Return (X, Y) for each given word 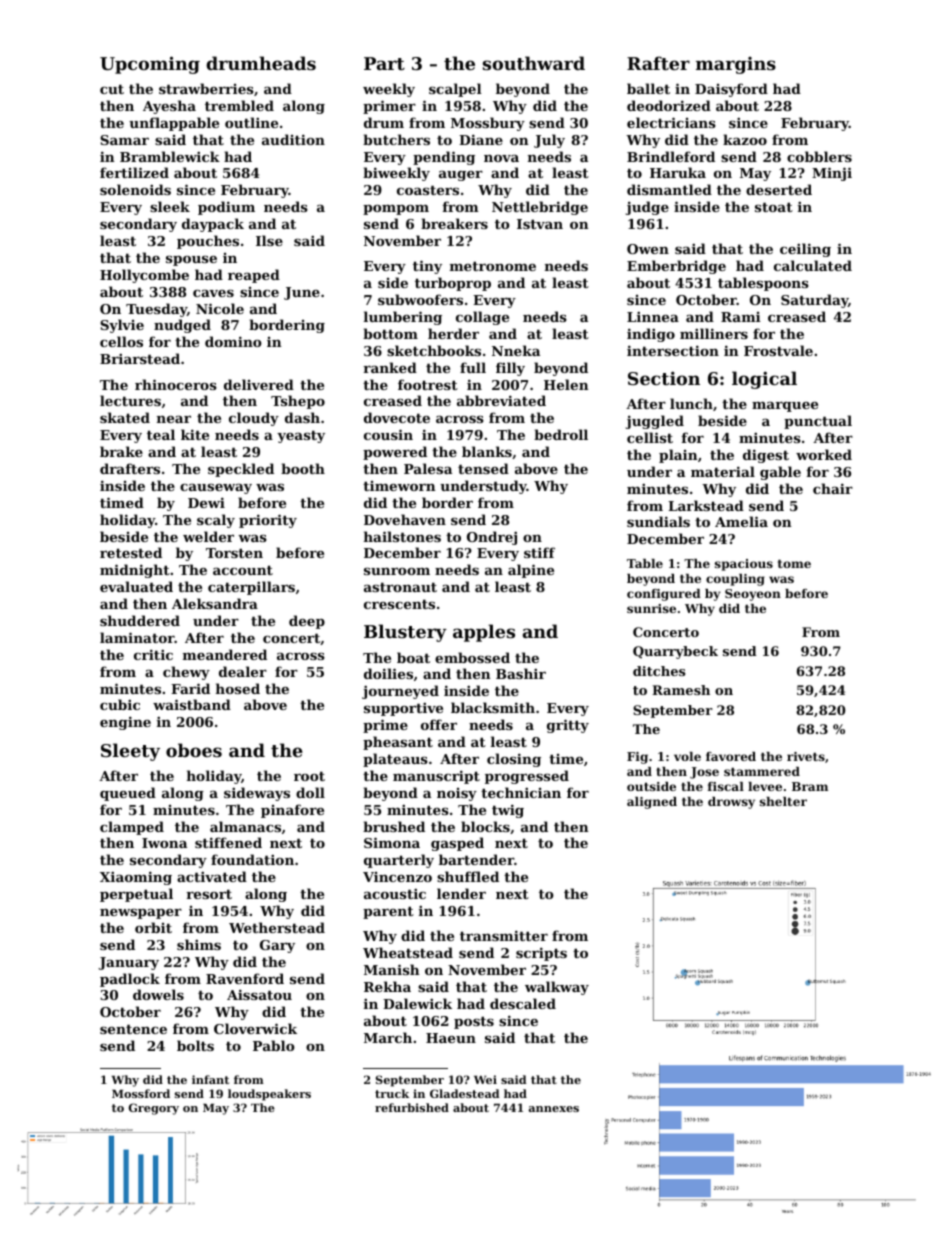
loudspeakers (269, 1095)
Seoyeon (753, 595)
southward (534, 63)
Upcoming (150, 65)
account (243, 570)
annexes (554, 1109)
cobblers (819, 156)
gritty (568, 726)
